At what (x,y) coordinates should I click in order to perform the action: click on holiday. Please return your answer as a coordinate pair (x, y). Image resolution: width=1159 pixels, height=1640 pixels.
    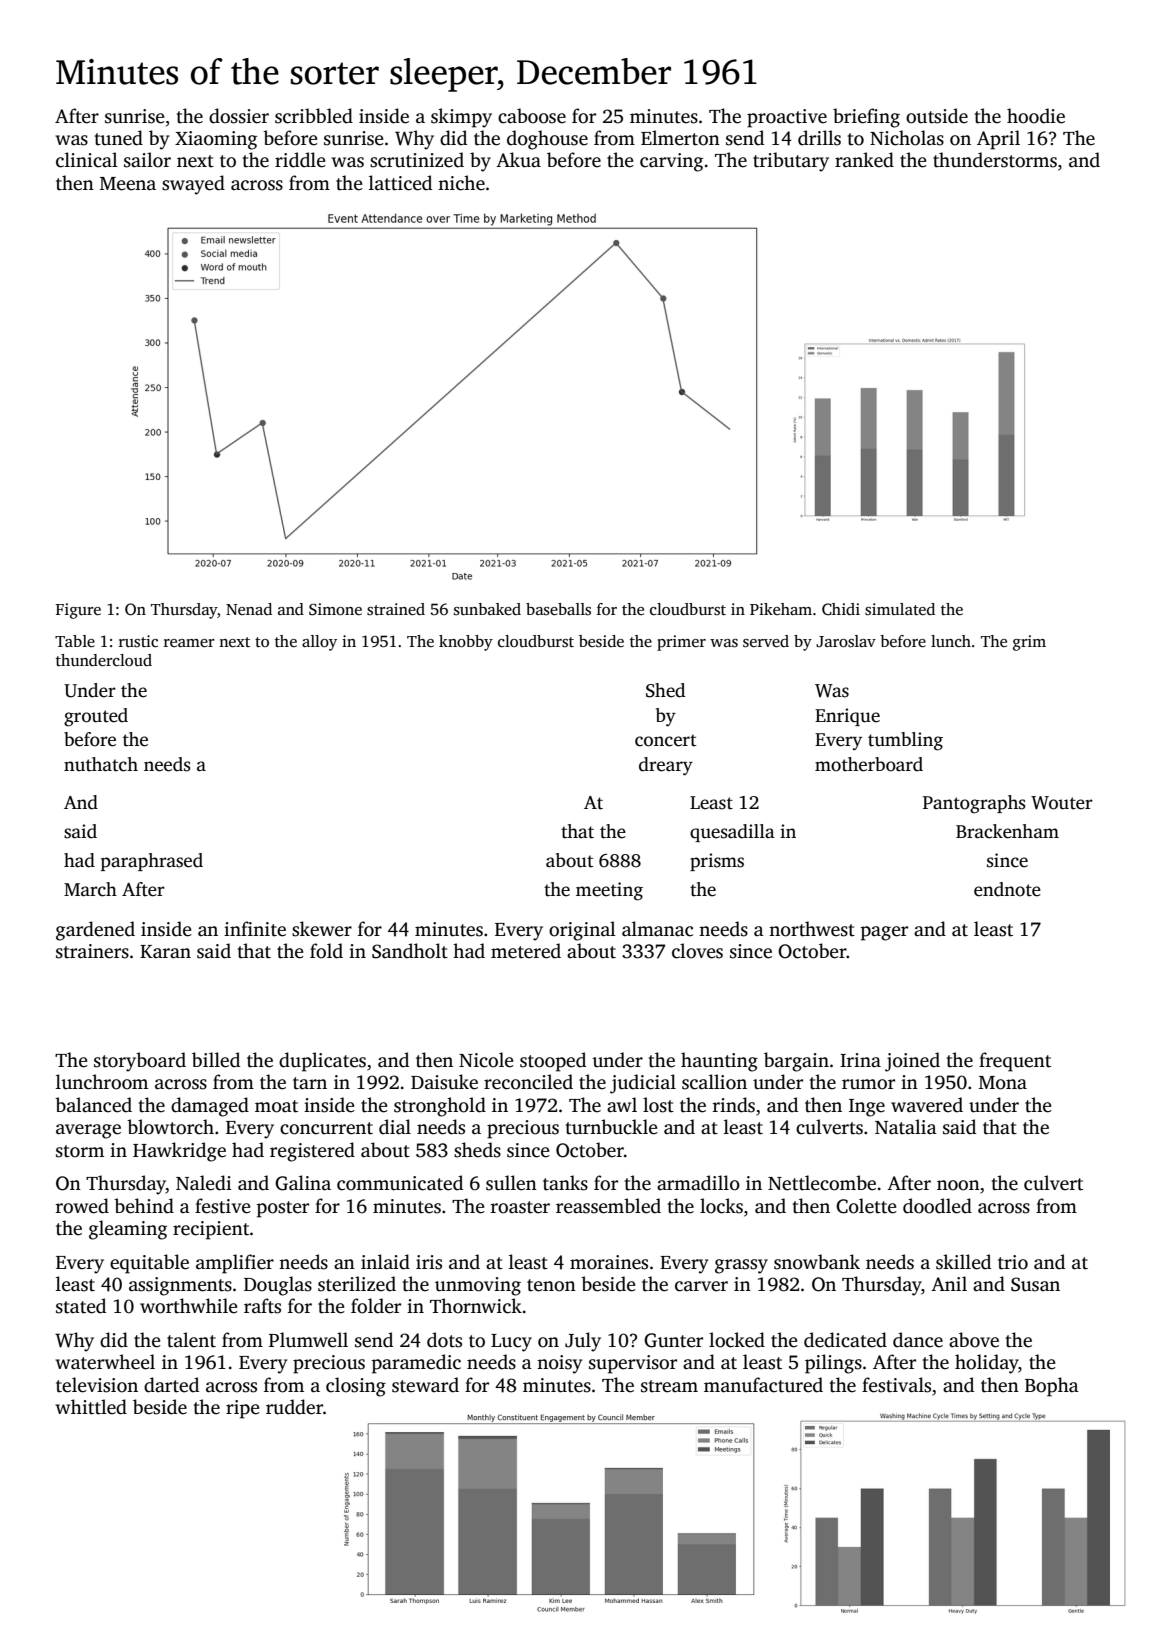
    Looking at the image, I should click on (987, 1364).
